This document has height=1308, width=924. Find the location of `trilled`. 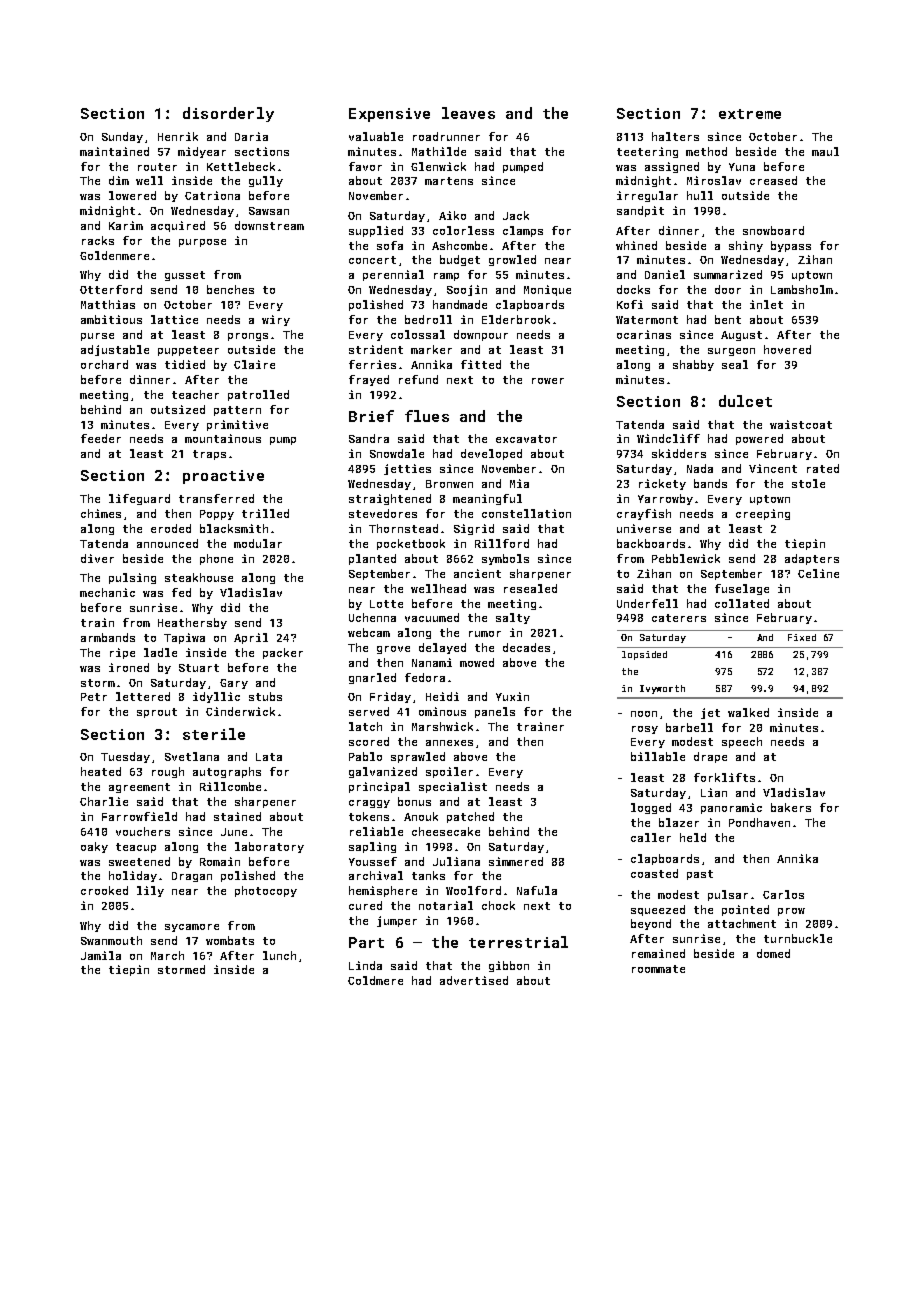

trilled is located at coordinates (265, 513).
